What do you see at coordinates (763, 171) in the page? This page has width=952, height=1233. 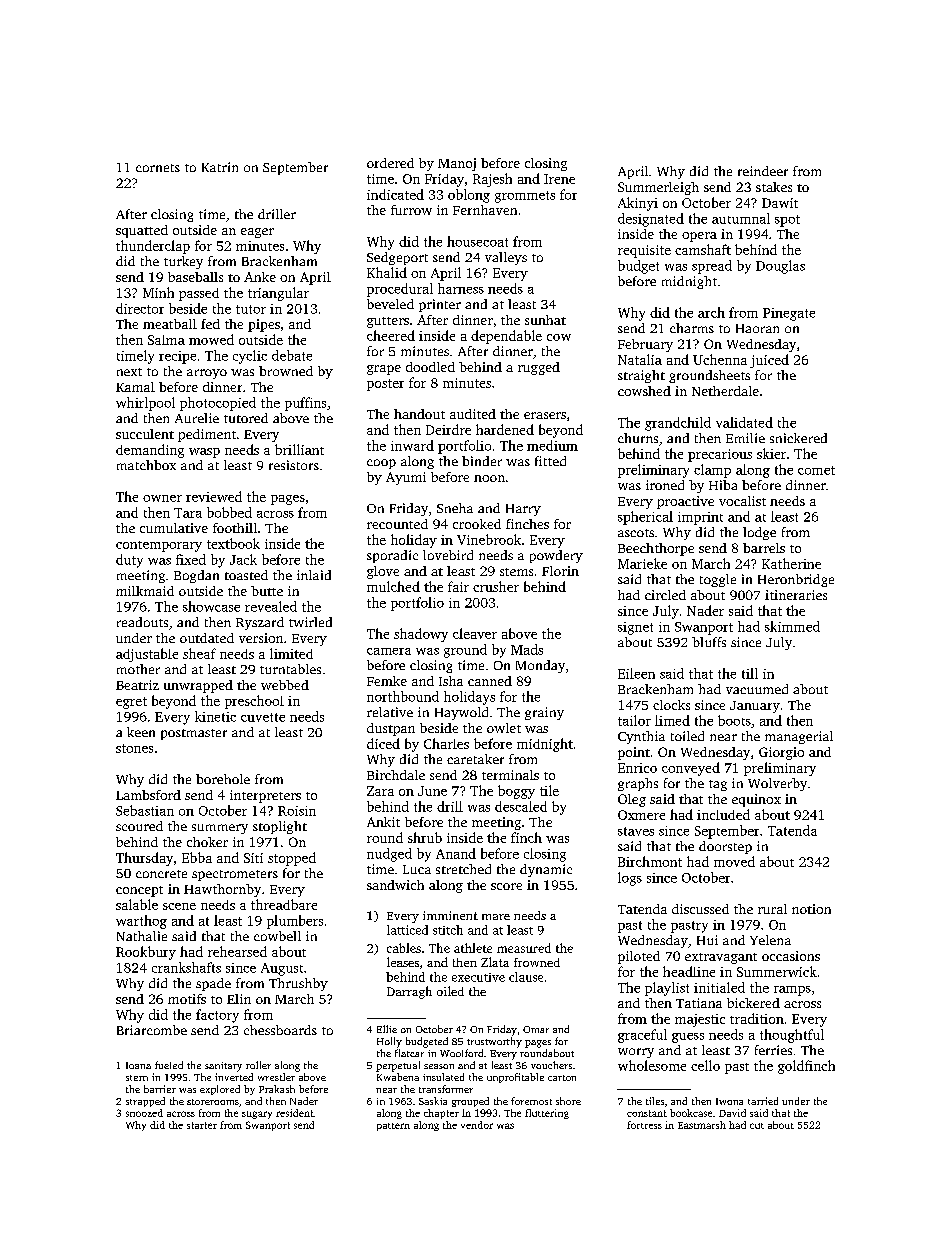 I see `reindeer` at bounding box center [763, 171].
